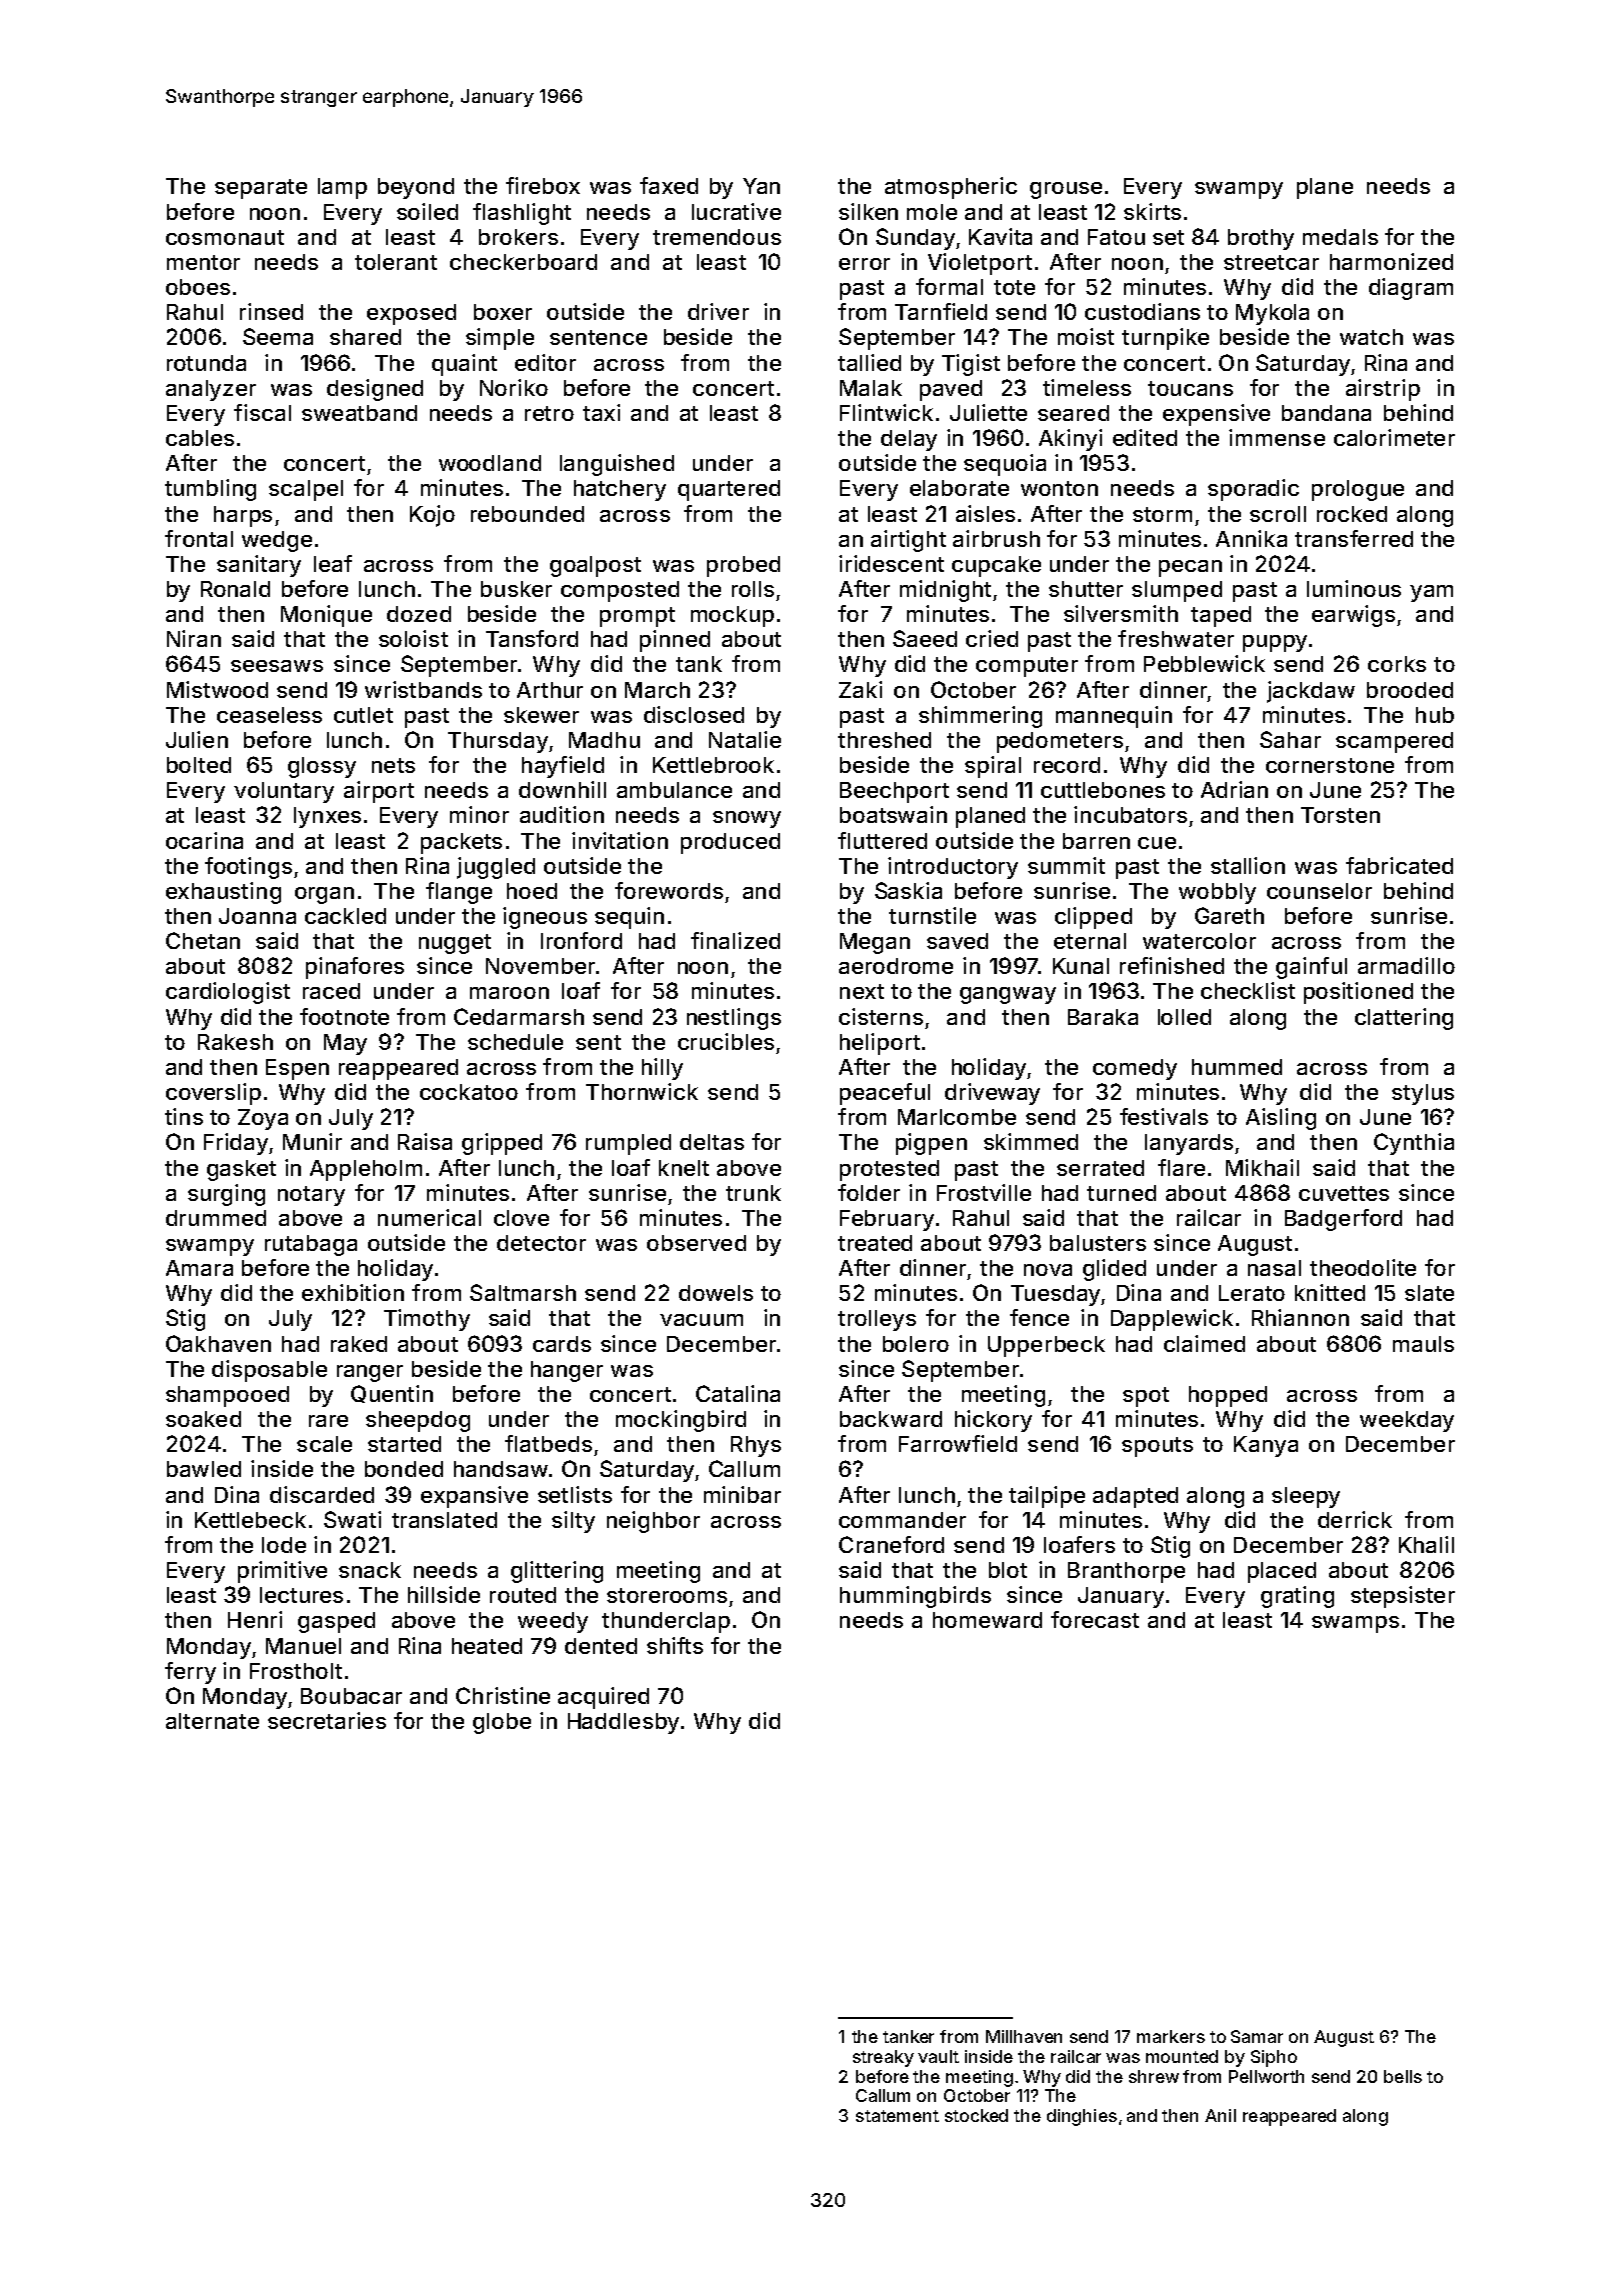  What do you see at coordinates (1391, 261) in the document?
I see `harmonized` at bounding box center [1391, 261].
